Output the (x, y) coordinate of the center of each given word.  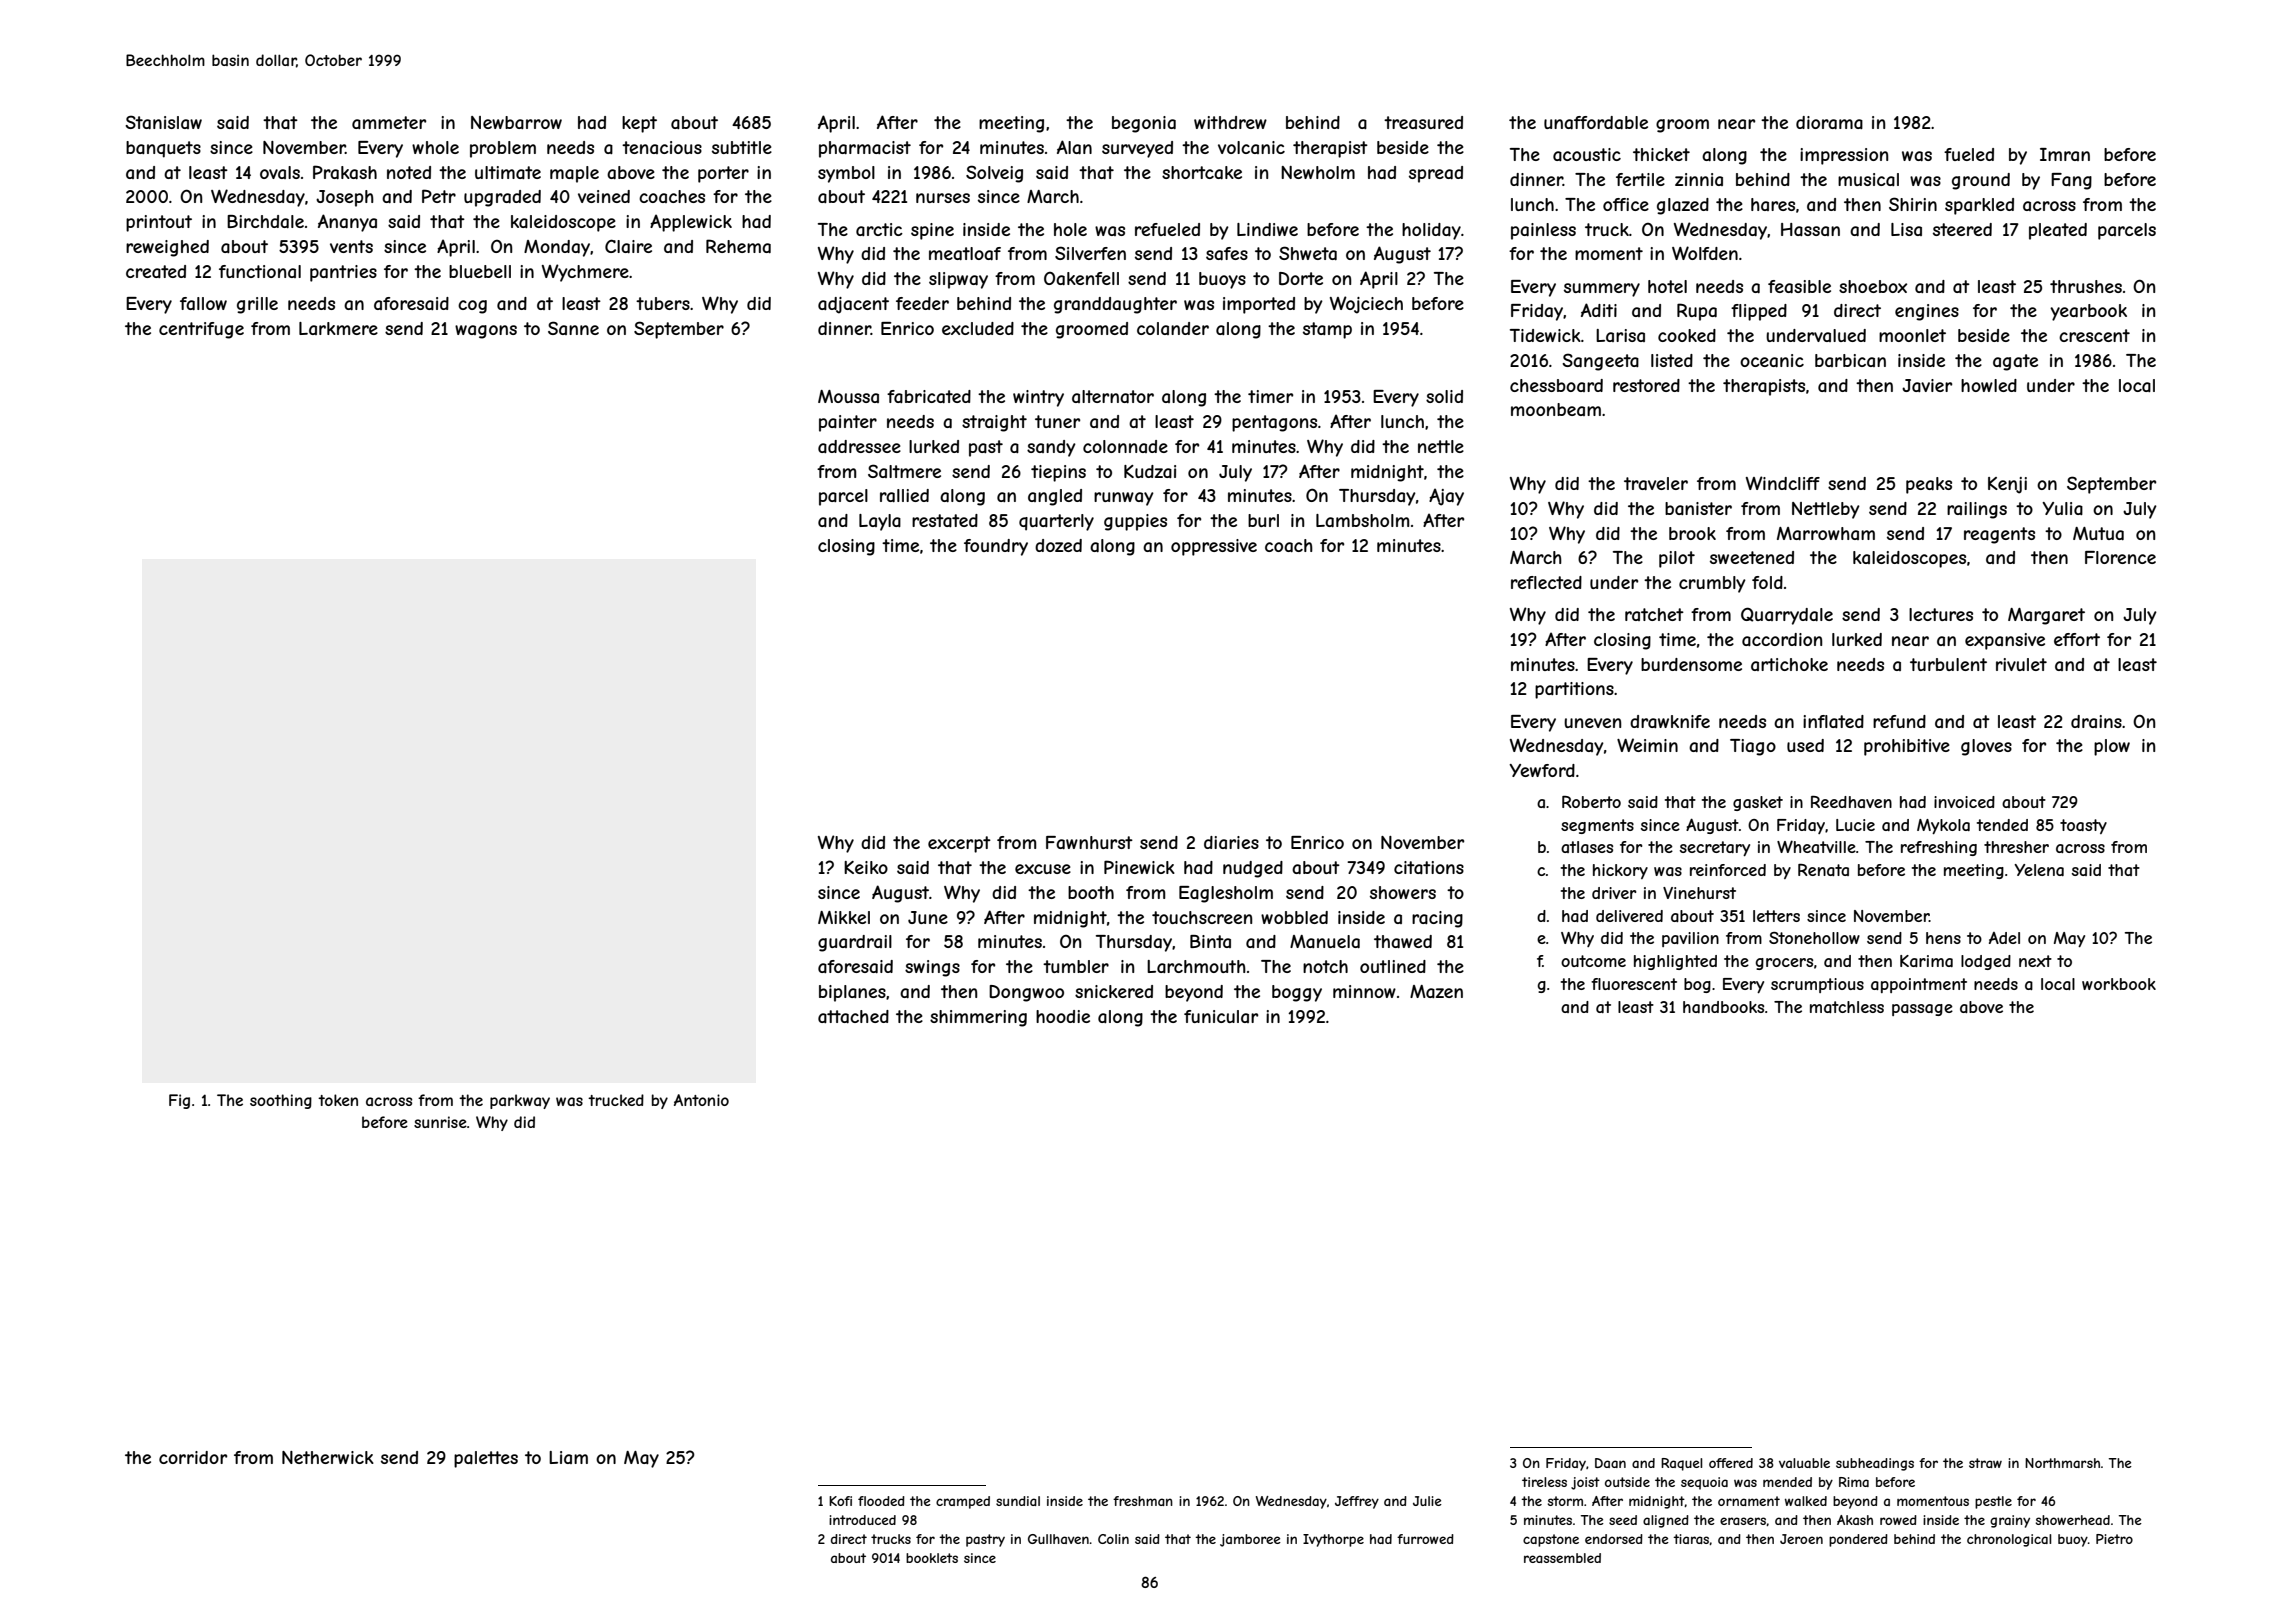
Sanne (573, 328)
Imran (2065, 154)
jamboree (1250, 1540)
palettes (486, 1459)
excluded (978, 328)
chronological (2009, 1540)
